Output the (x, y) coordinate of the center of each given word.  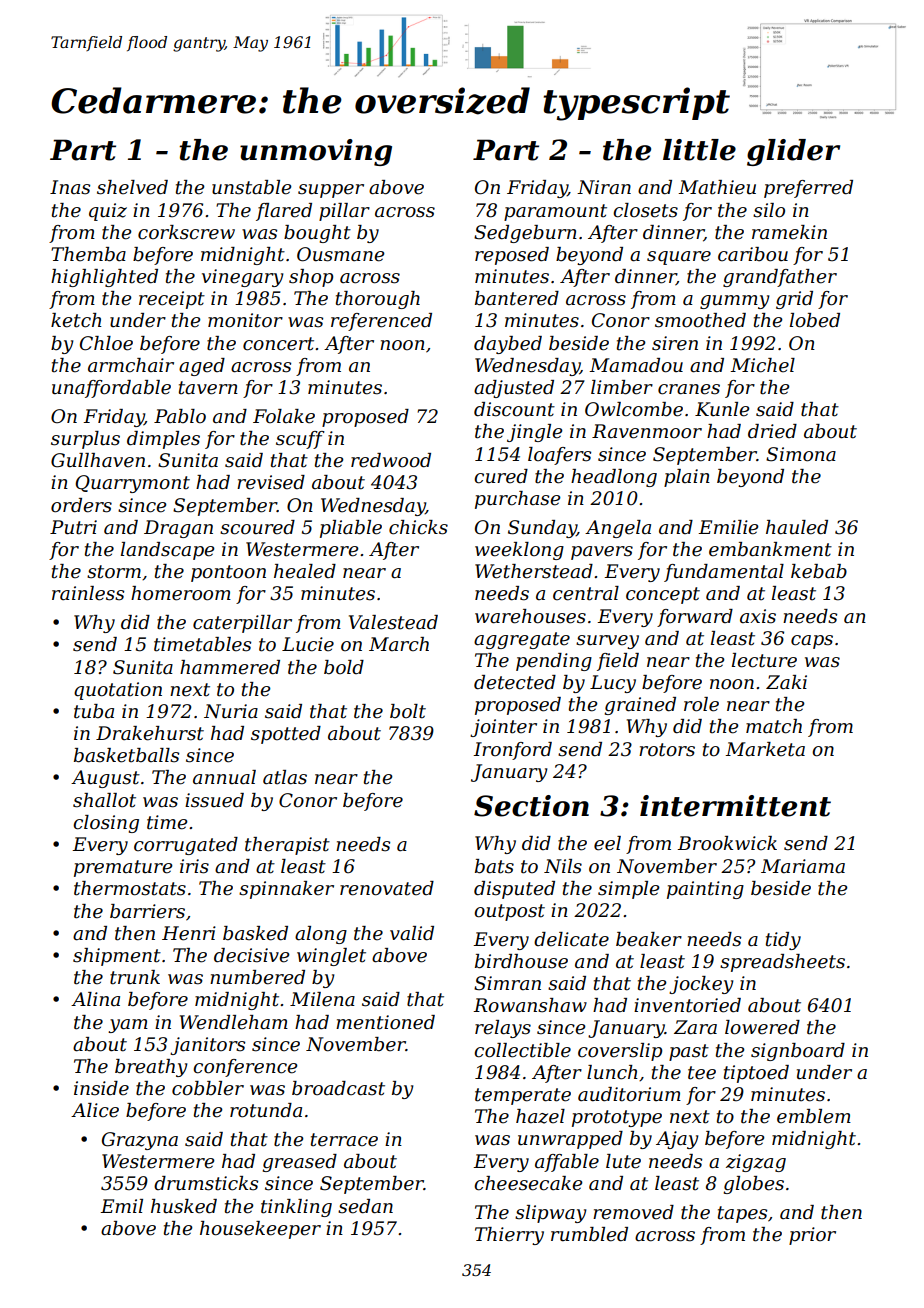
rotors (667, 750)
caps (812, 642)
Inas (70, 187)
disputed (514, 890)
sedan (365, 1206)
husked (184, 1206)
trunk (135, 977)
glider (793, 152)
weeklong (519, 551)
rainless (88, 593)
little (699, 150)
